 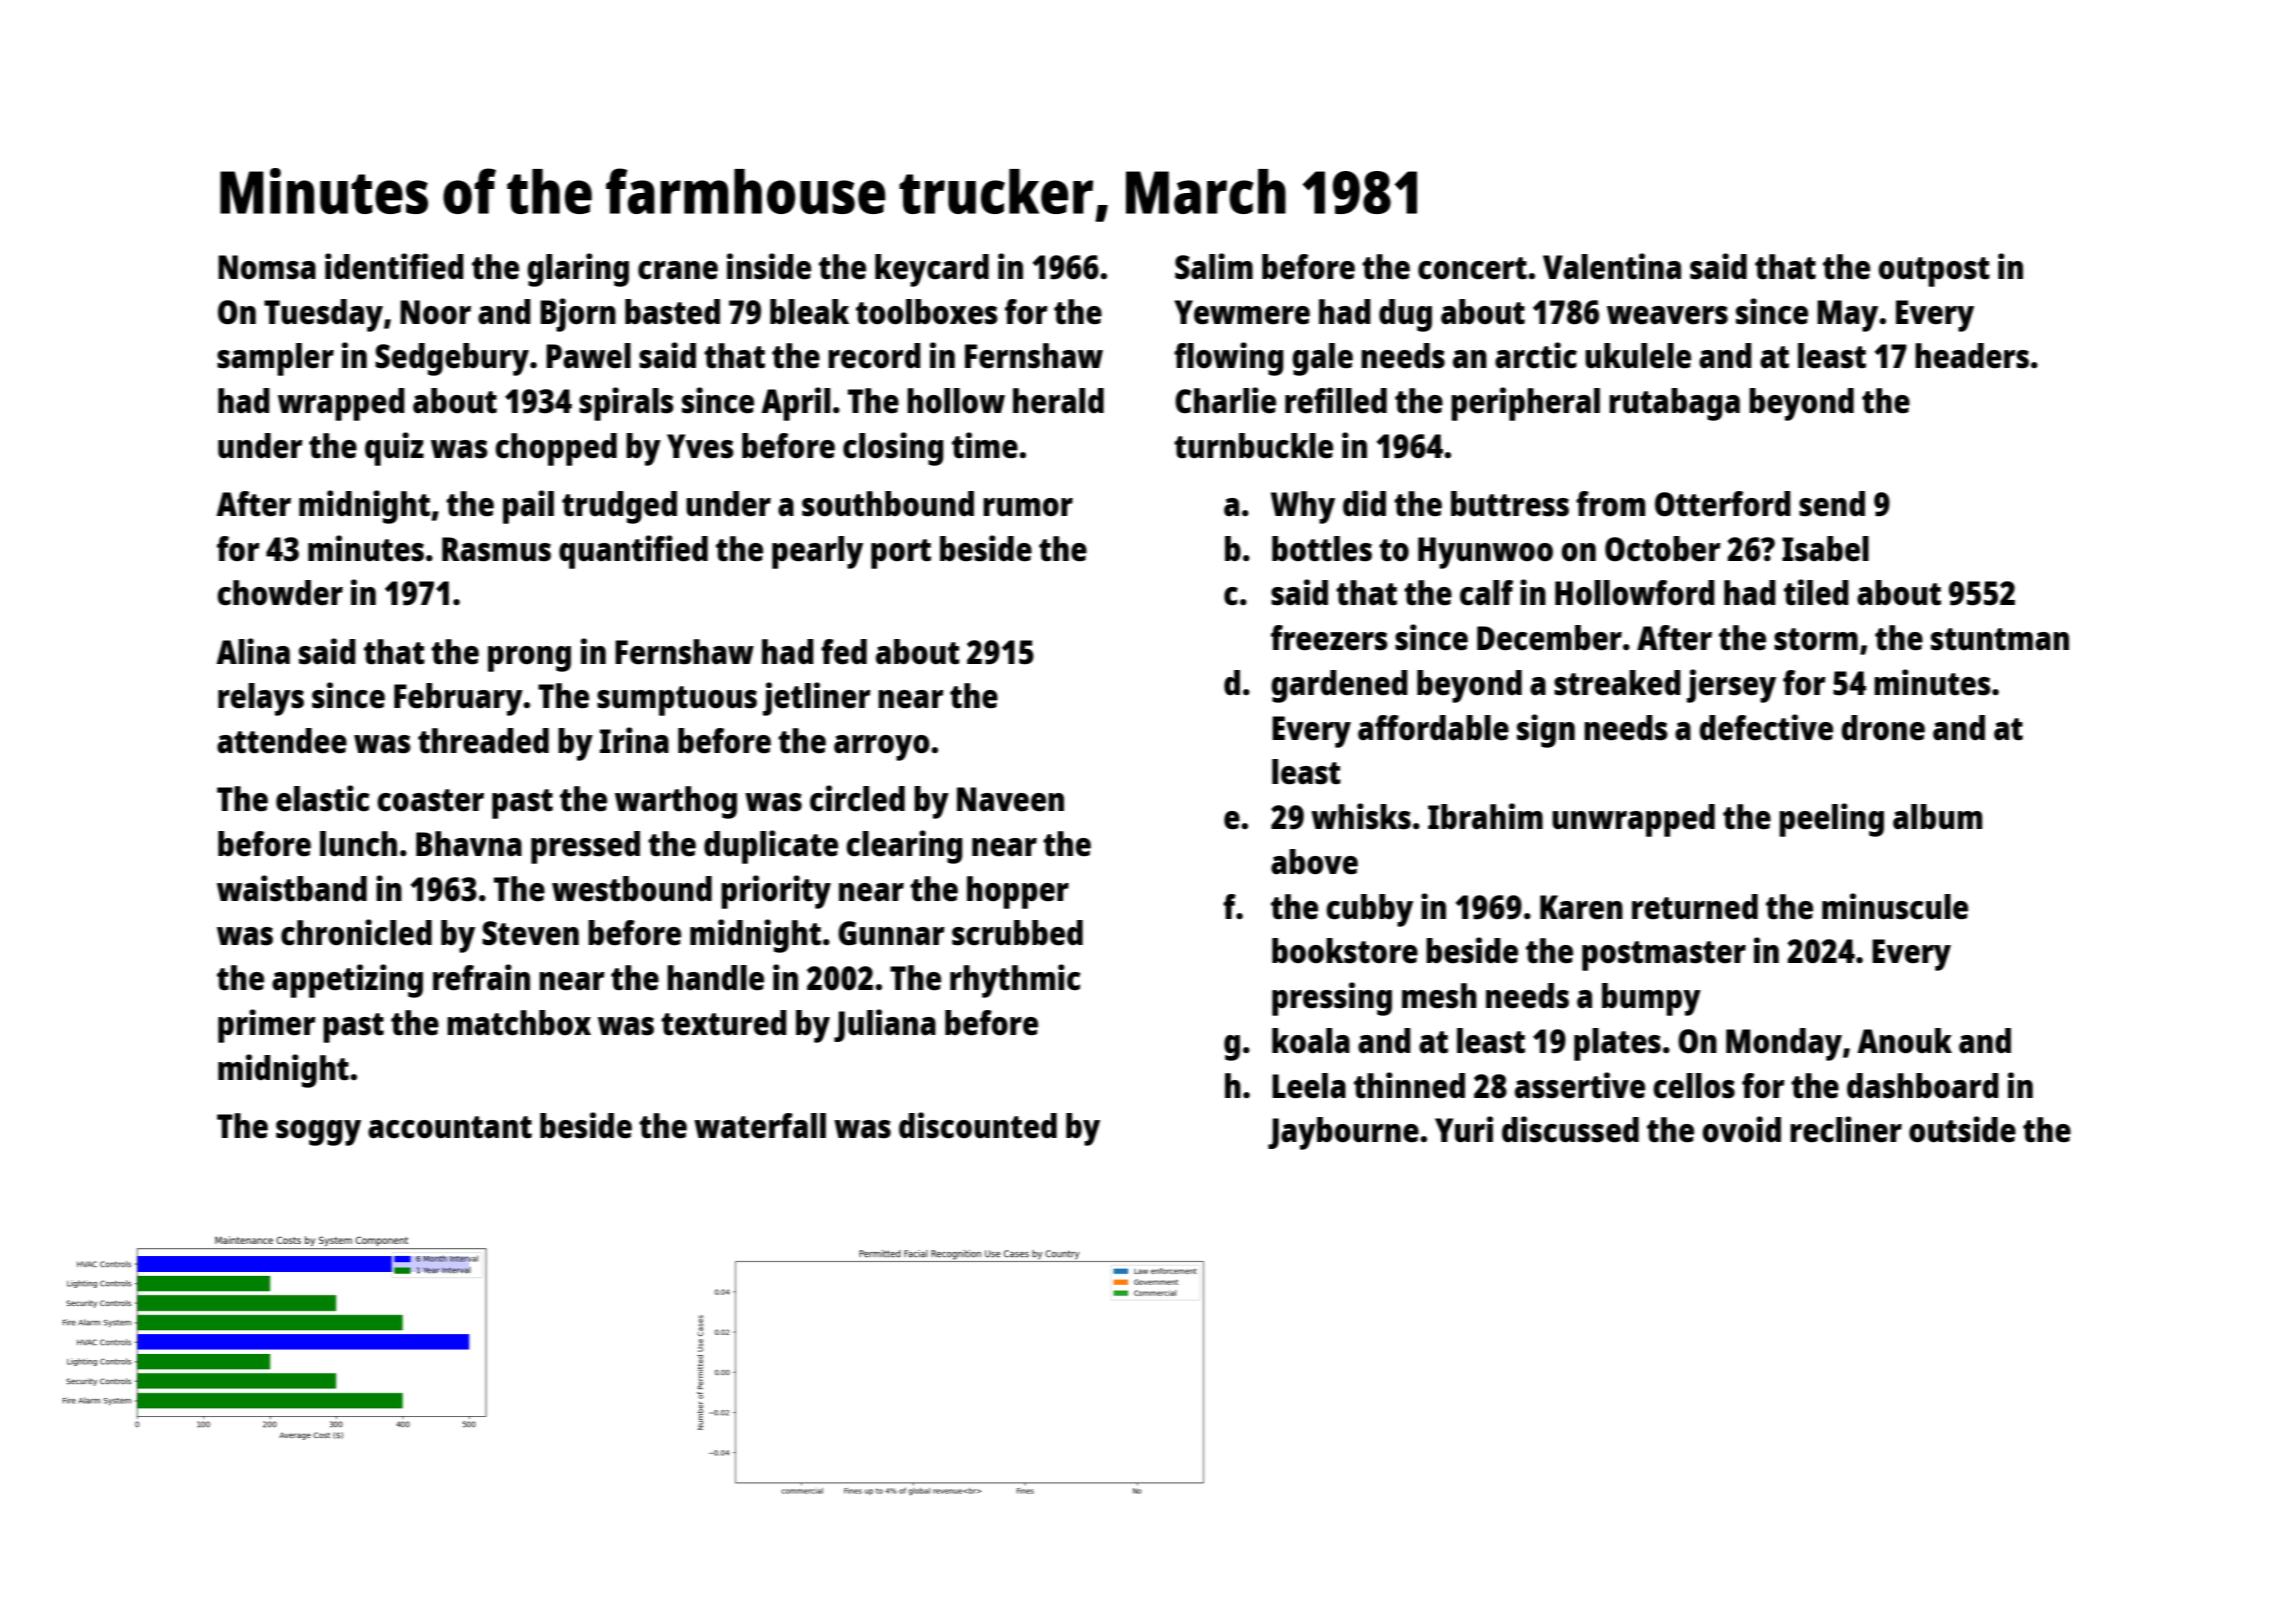 I want to click on cubby, so click(x=1369, y=910).
